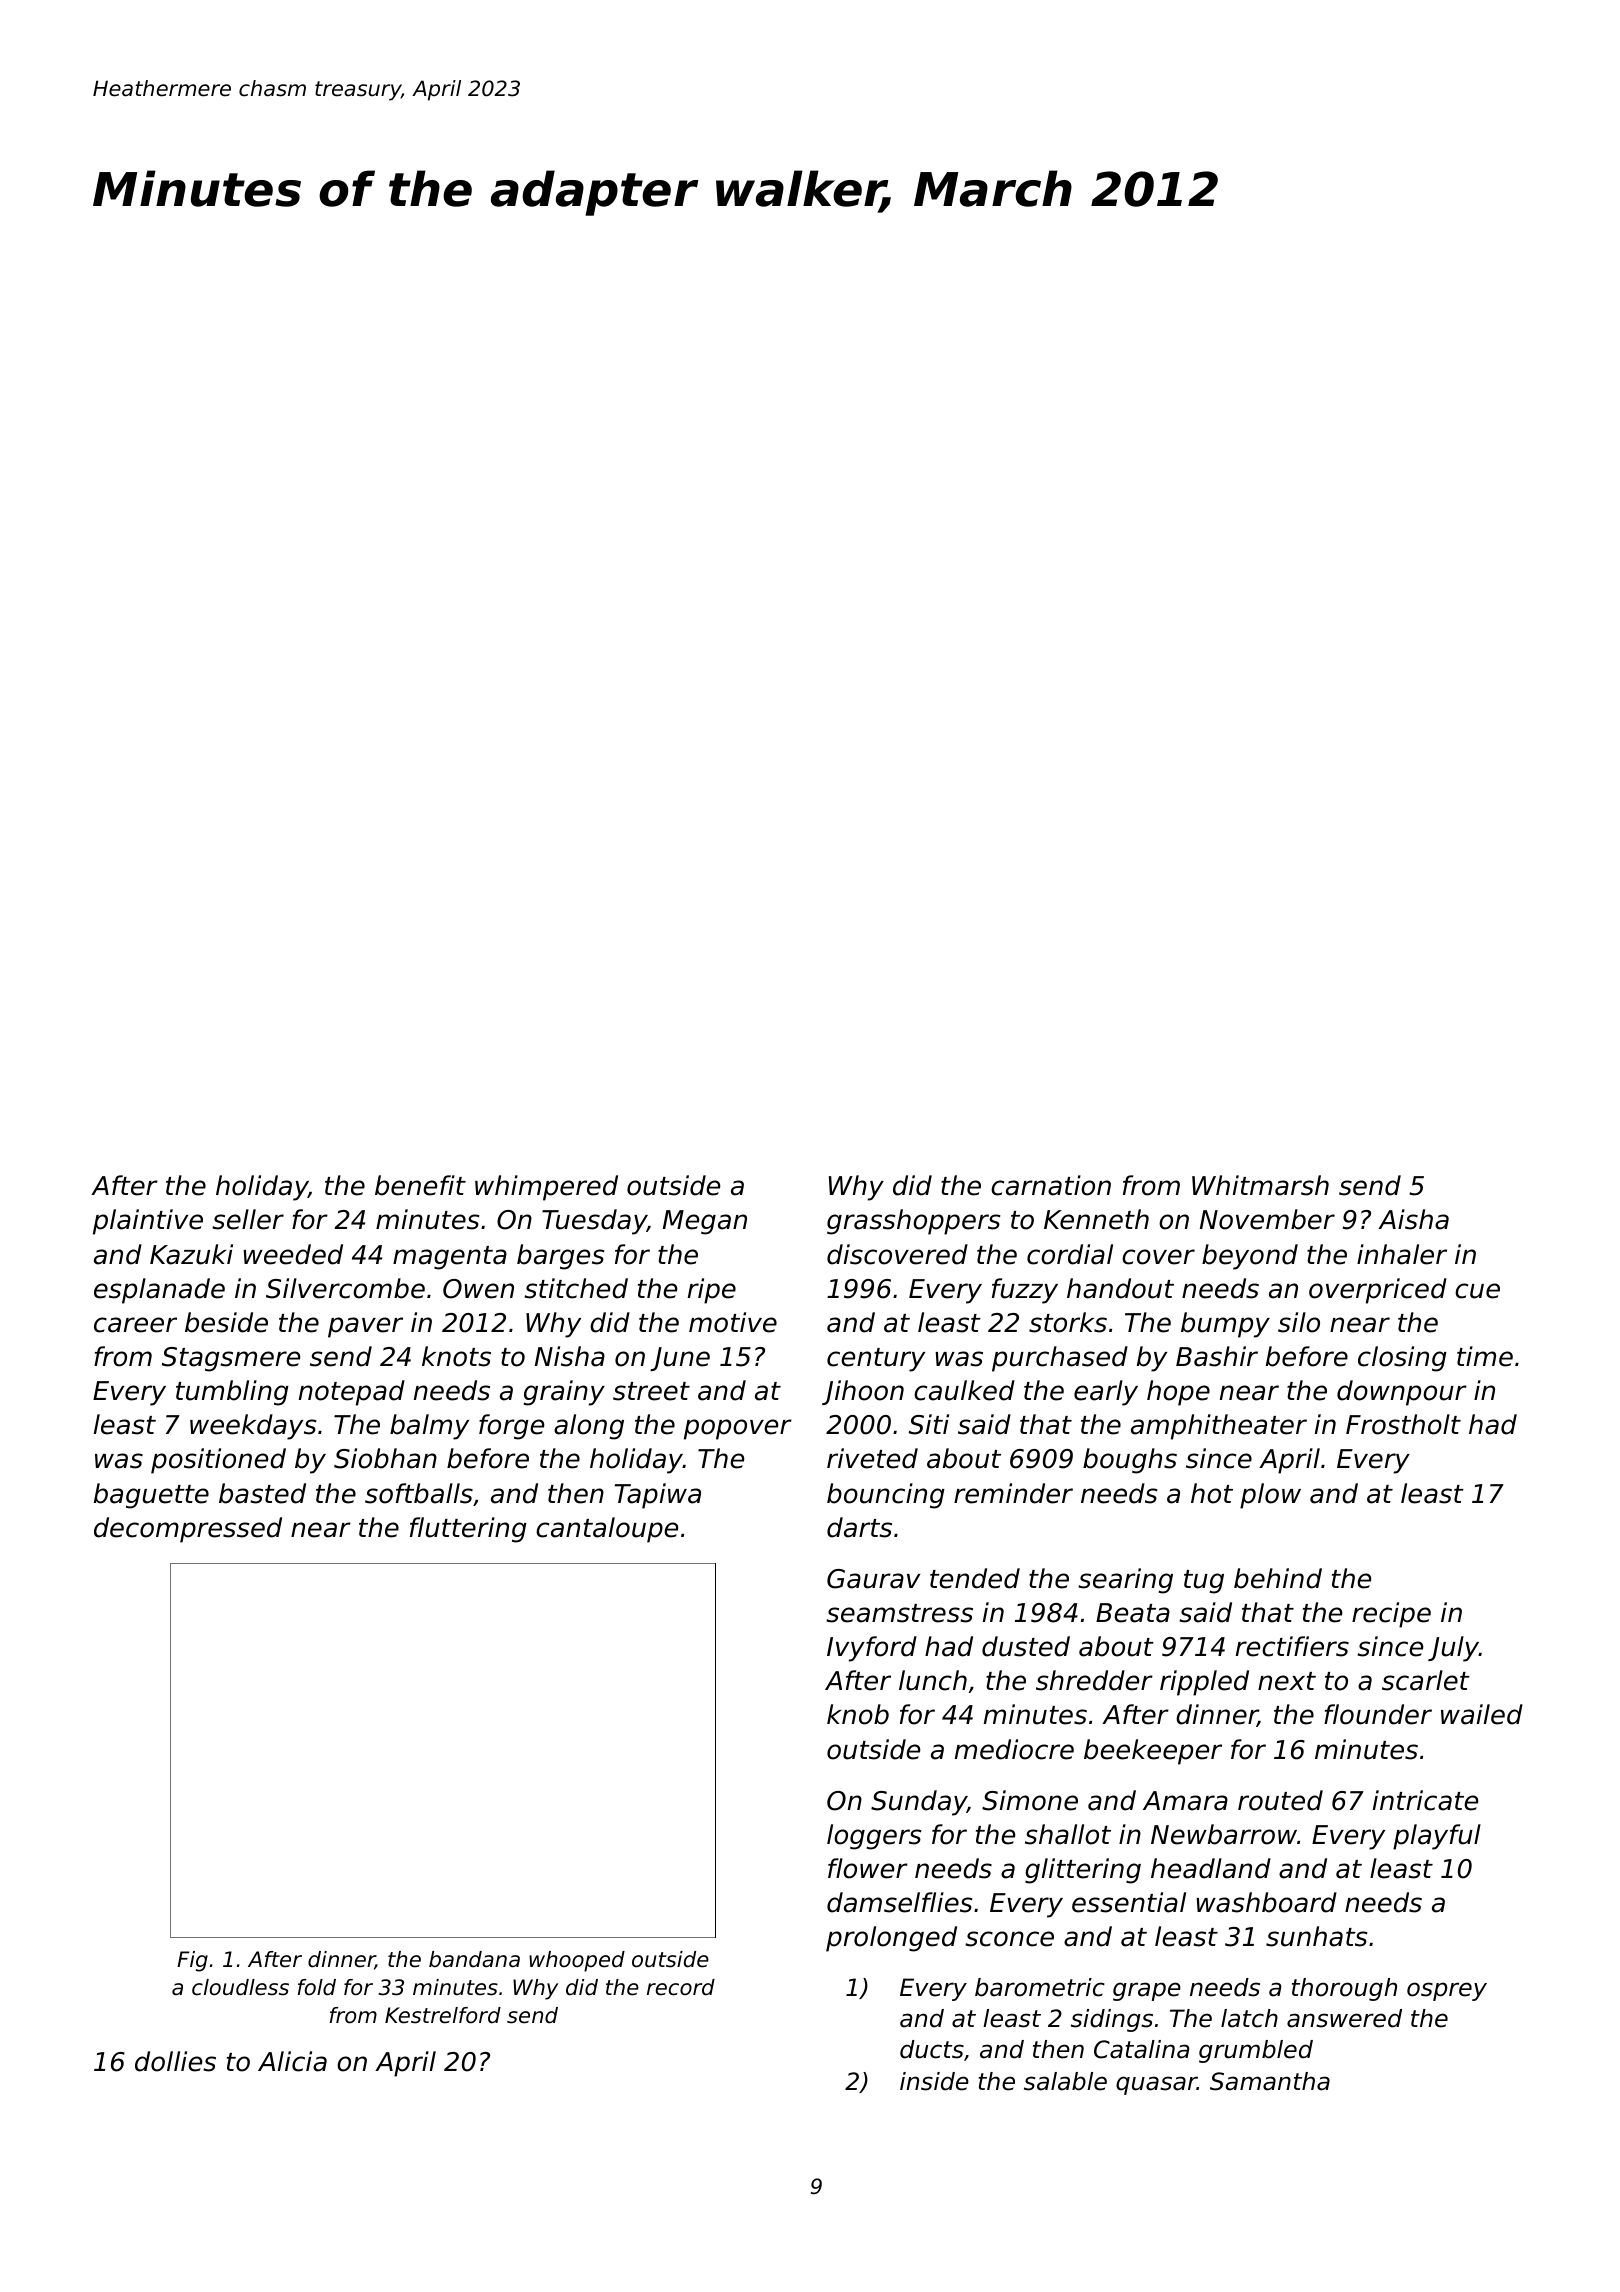  What do you see at coordinates (1391, 1615) in the screenshot?
I see `recipe` at bounding box center [1391, 1615].
